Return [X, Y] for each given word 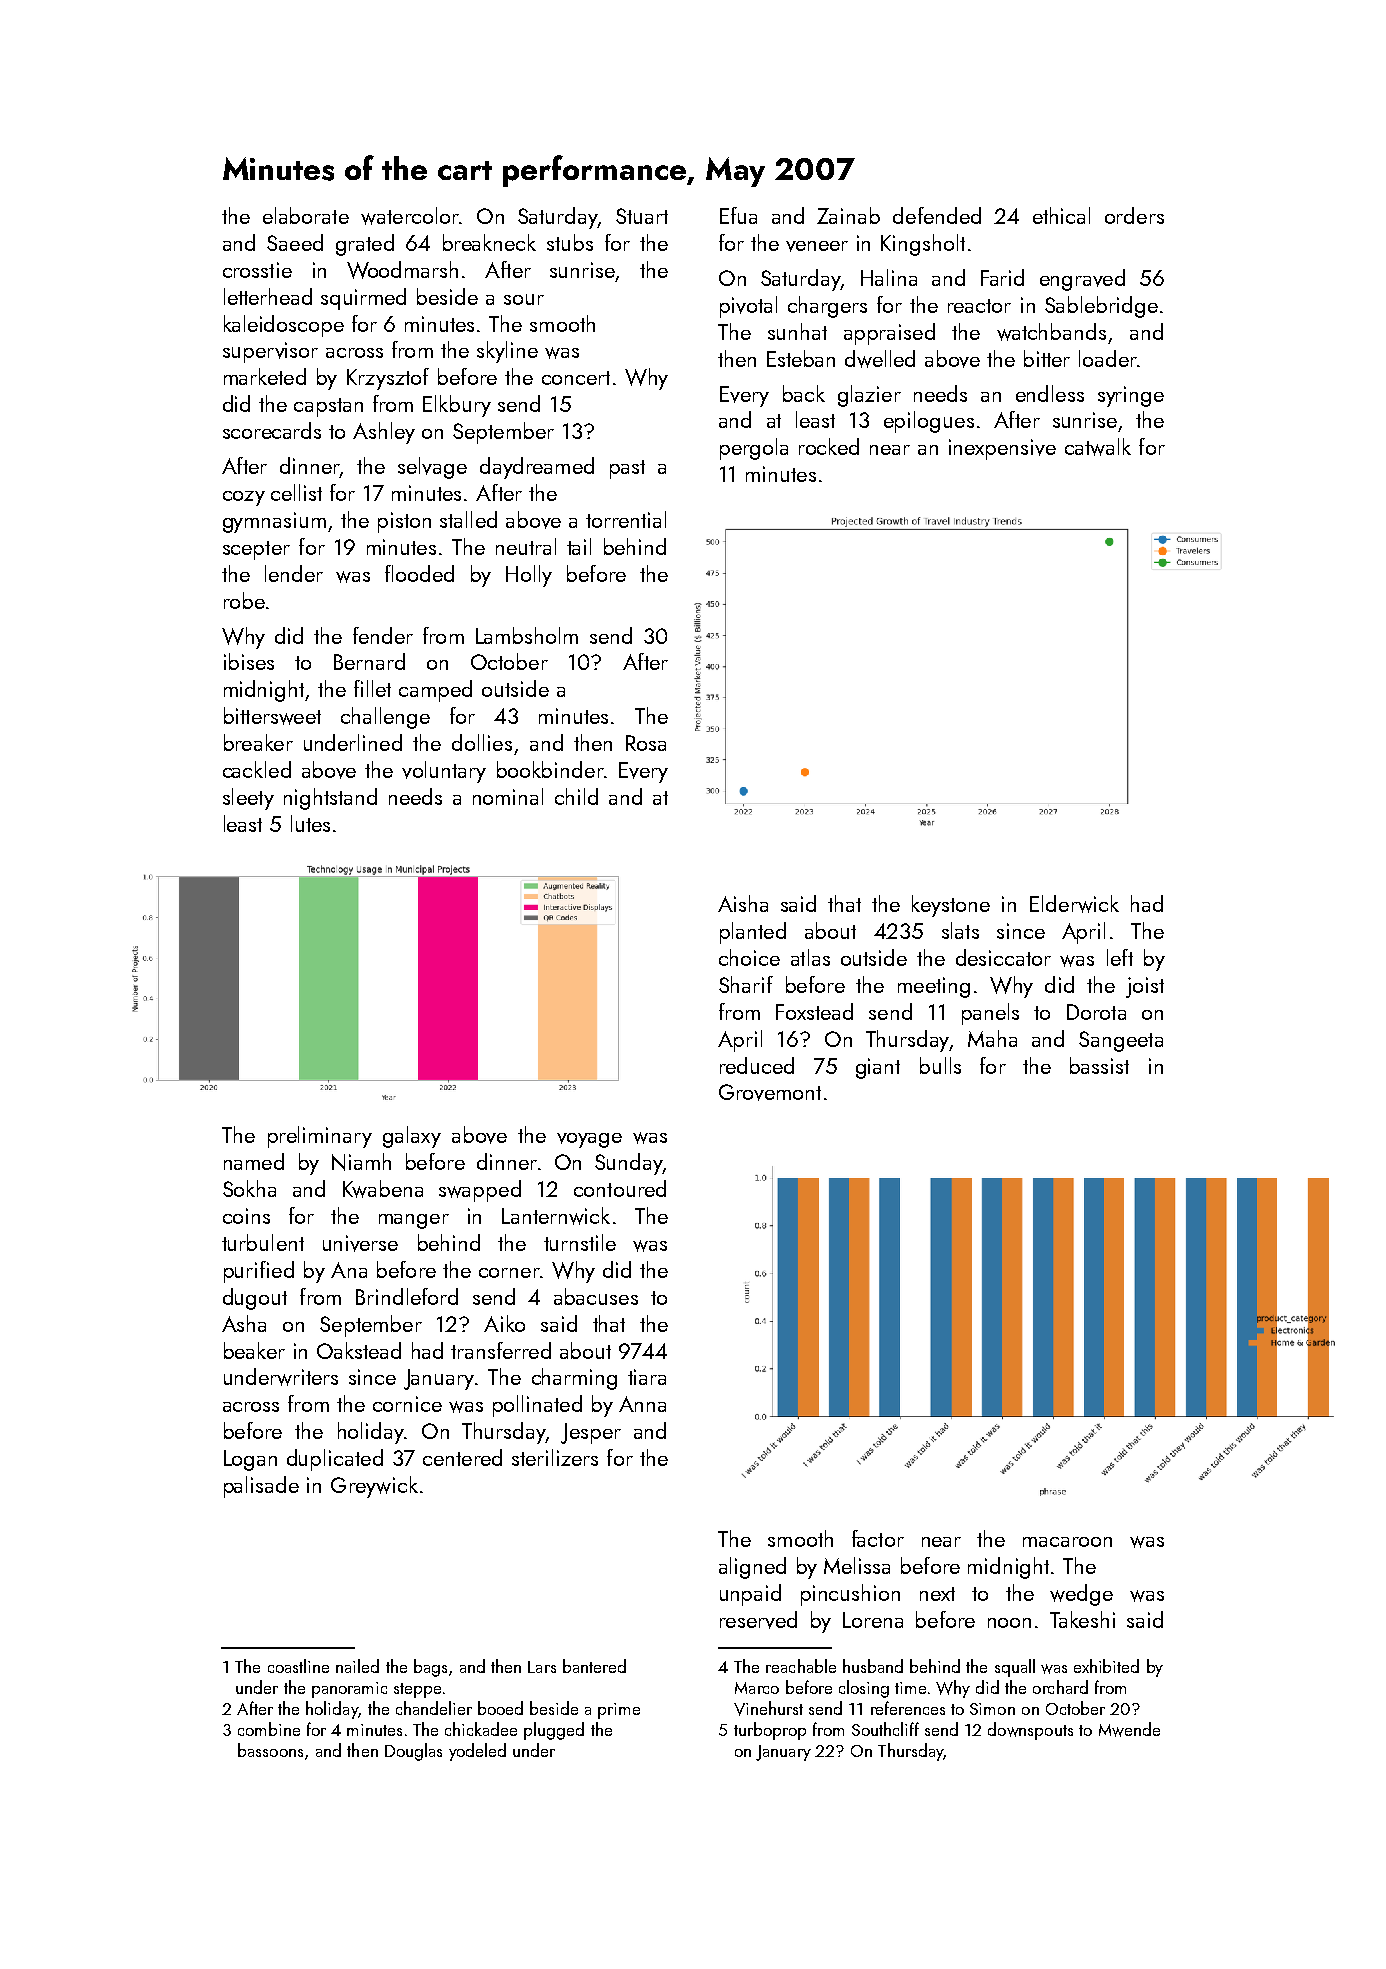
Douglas [413, 1752]
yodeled [477, 1752]
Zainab [848, 215]
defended [937, 215]
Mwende [1129, 1729]
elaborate [306, 215]
